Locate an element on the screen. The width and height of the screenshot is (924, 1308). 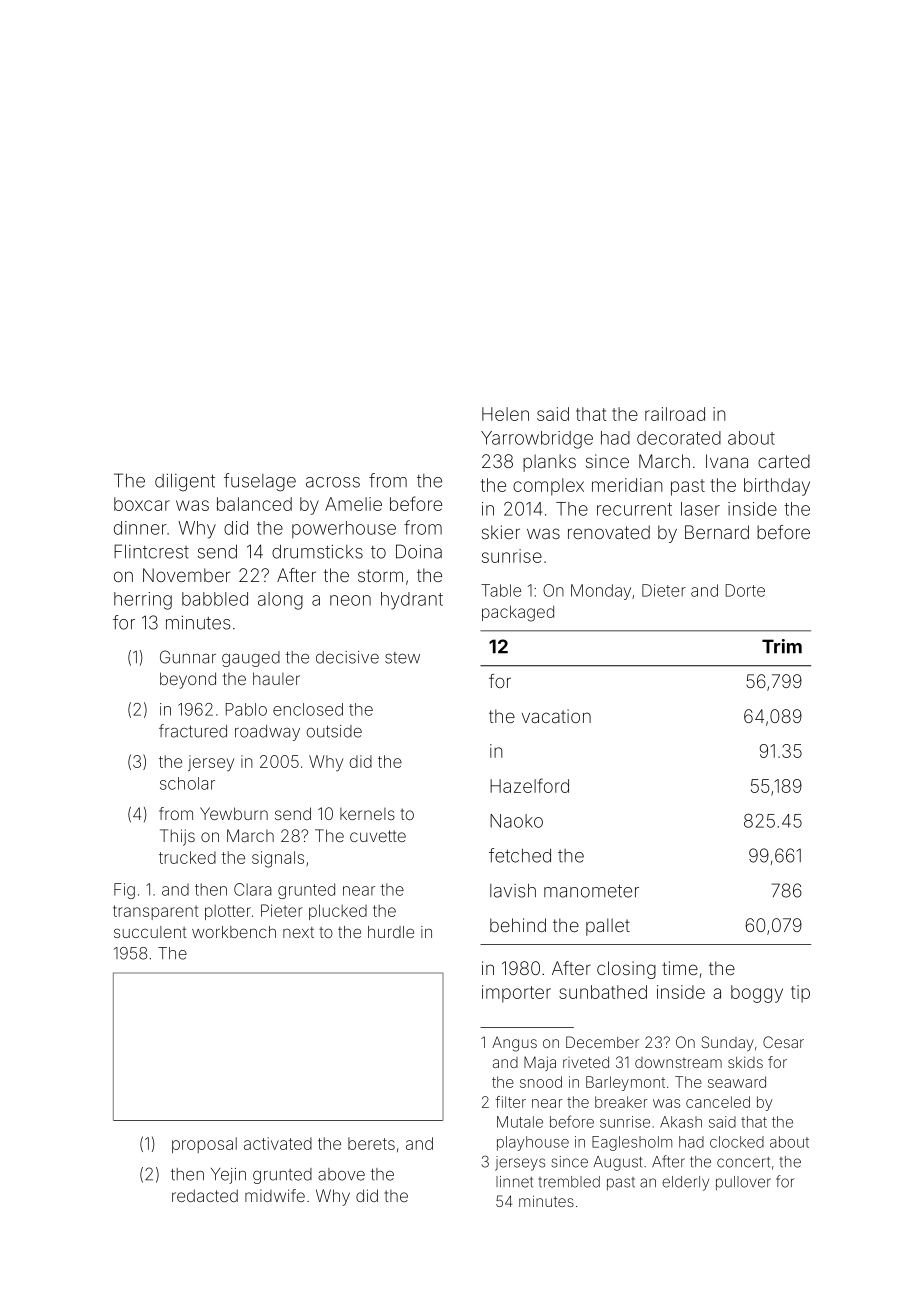
Trim is located at coordinates (782, 646).
